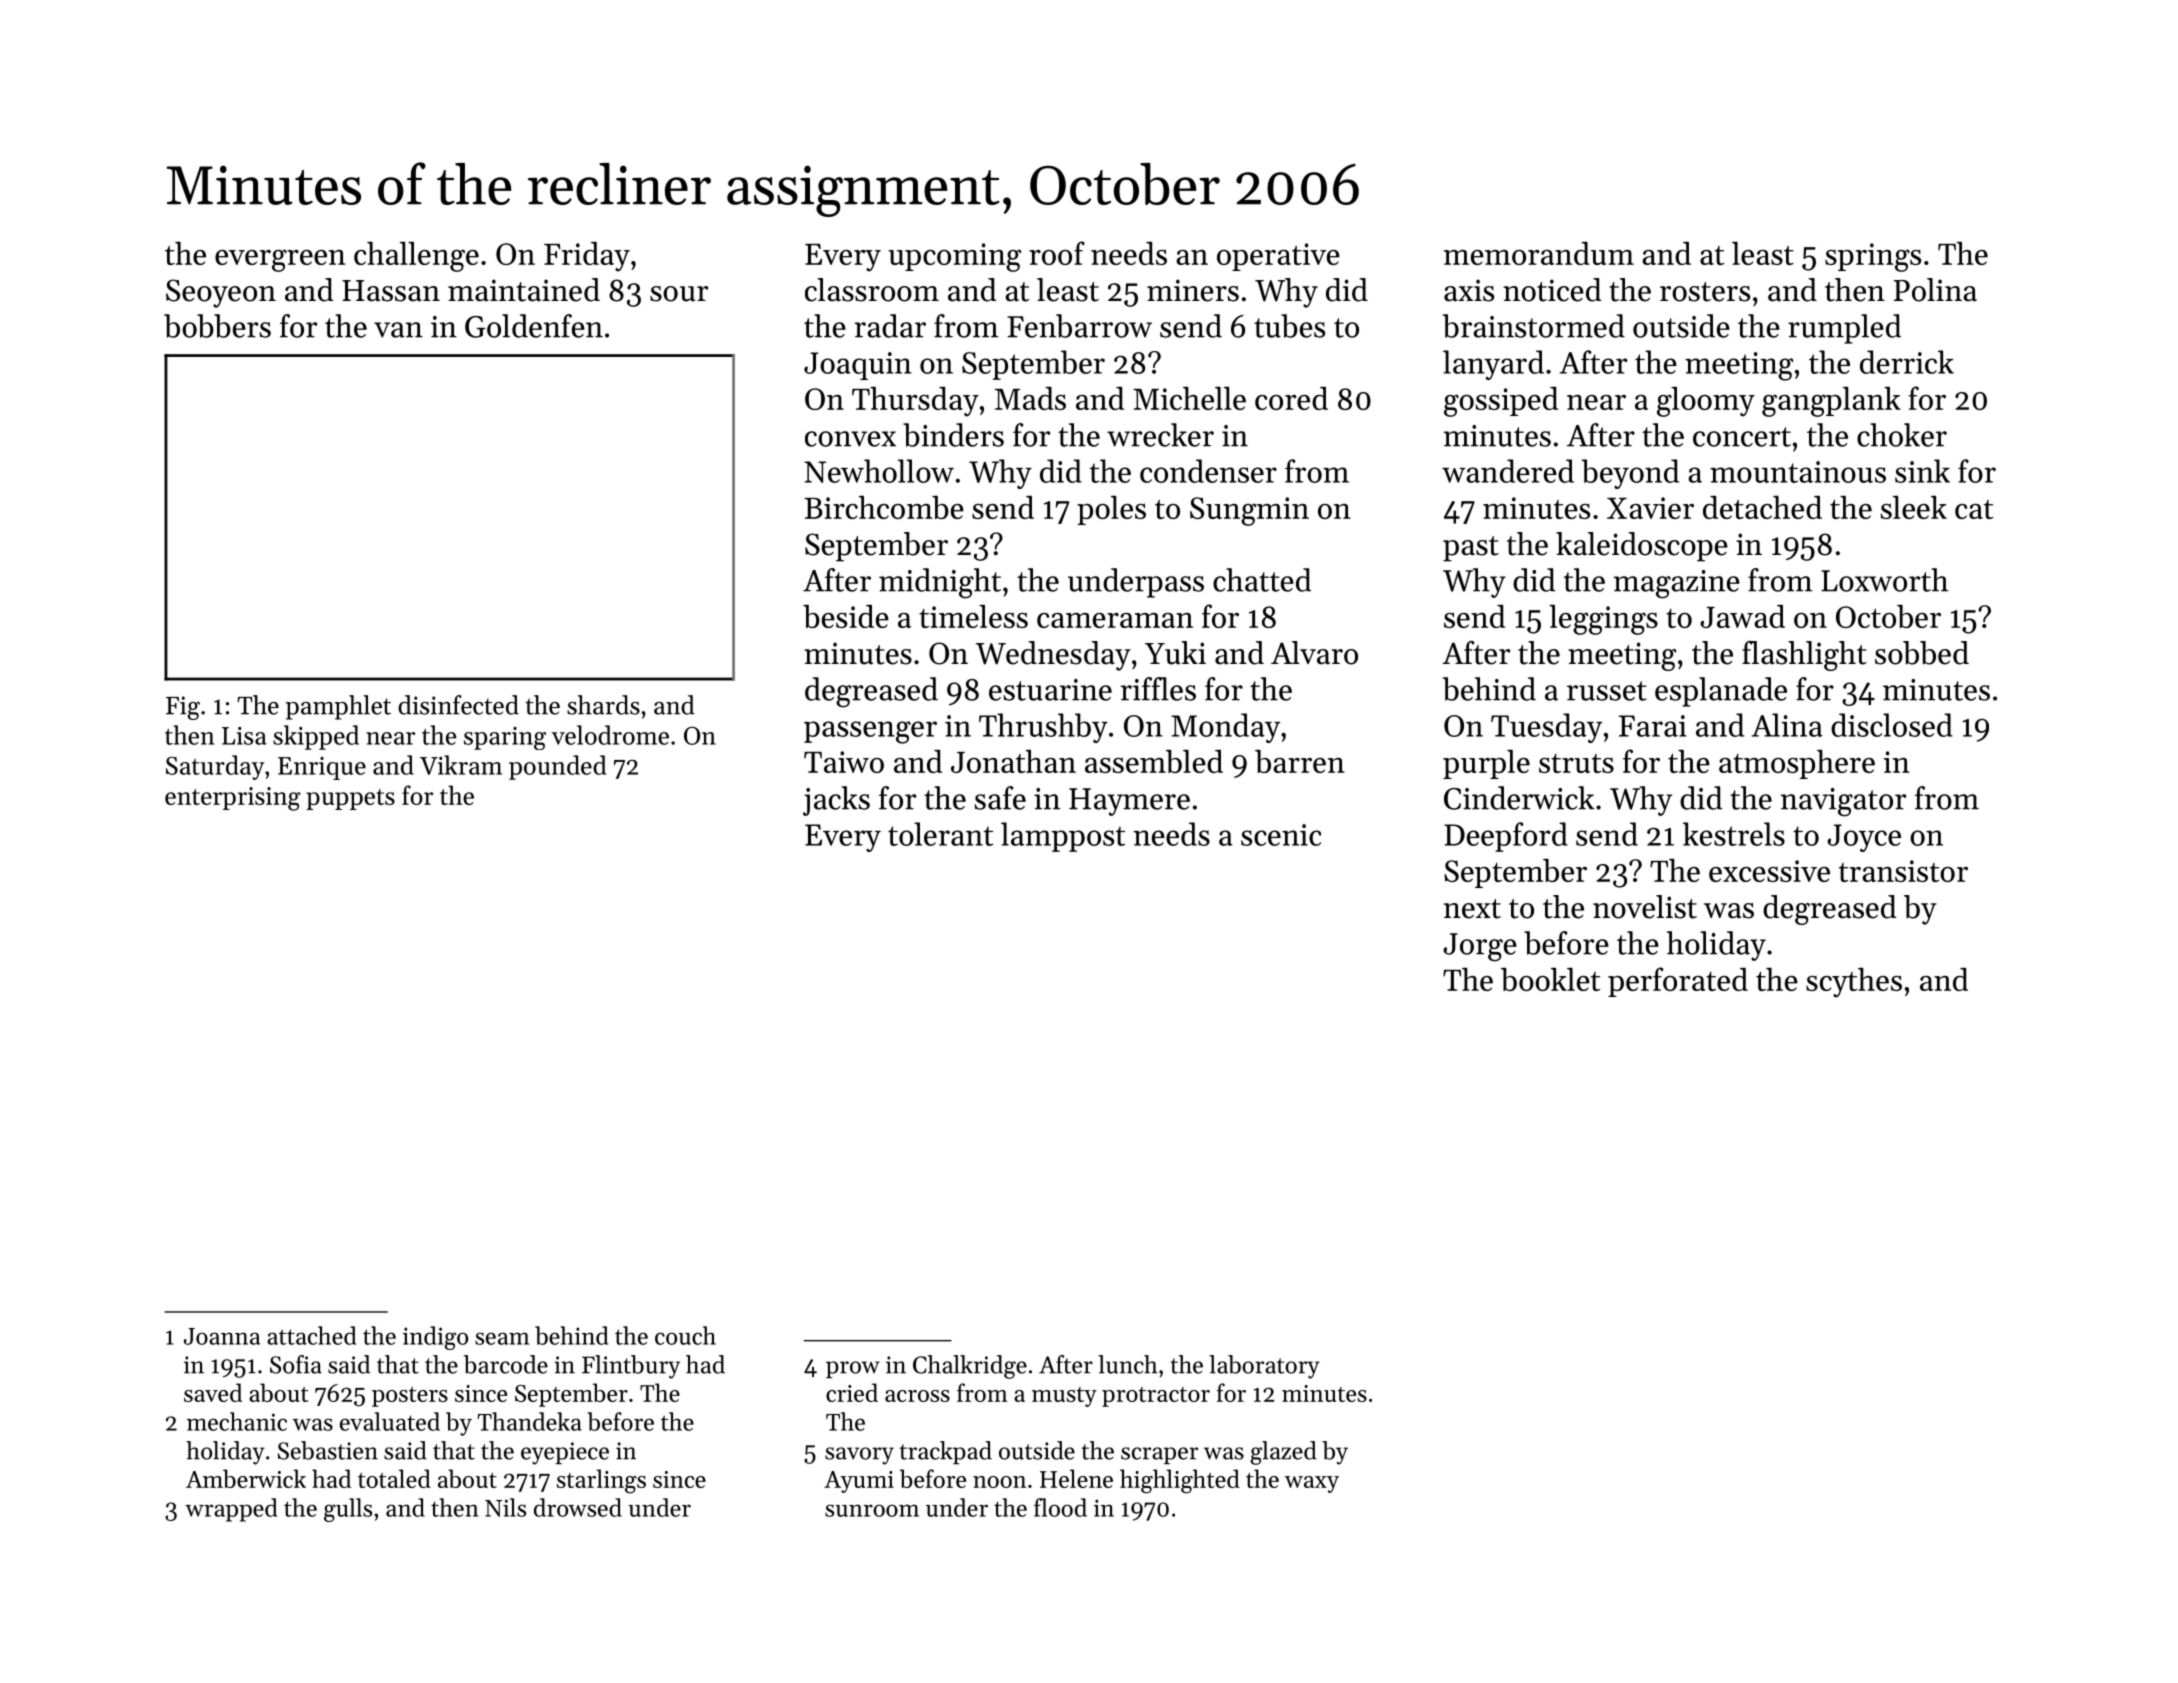 The width and height of the document is (2178, 1683). I want to click on operative, so click(1278, 257).
